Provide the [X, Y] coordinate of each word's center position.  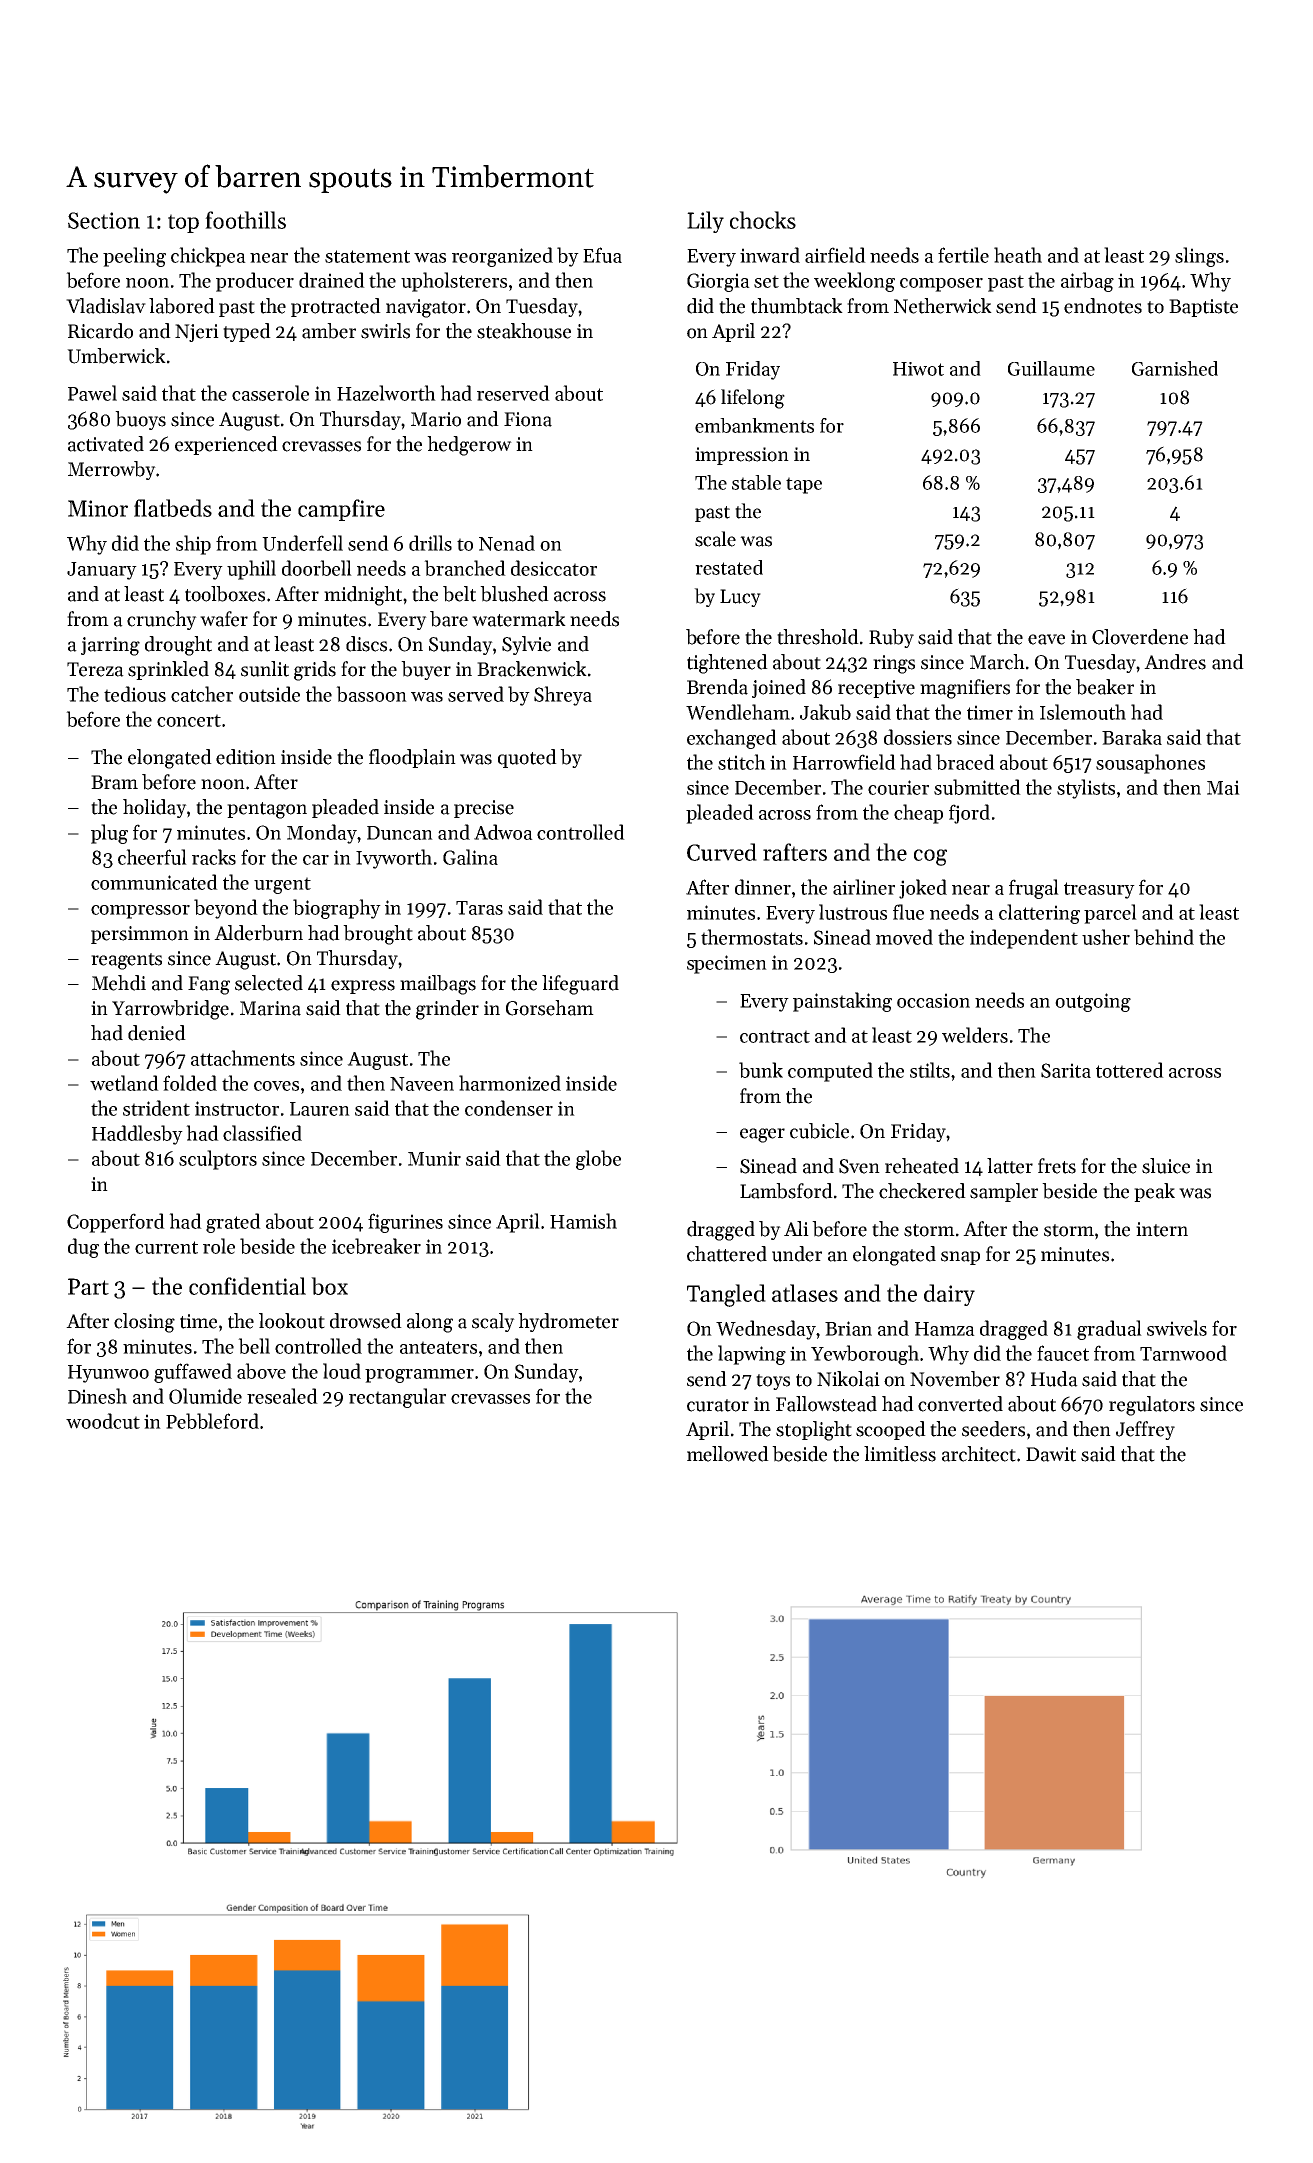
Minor [98, 508]
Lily [705, 222]
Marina [270, 1008]
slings [1199, 257]
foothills [245, 220]
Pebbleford [212, 1421]
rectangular [397, 1398]
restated [729, 567]
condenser [509, 1108]
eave [1046, 639]
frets [1057, 1166]
